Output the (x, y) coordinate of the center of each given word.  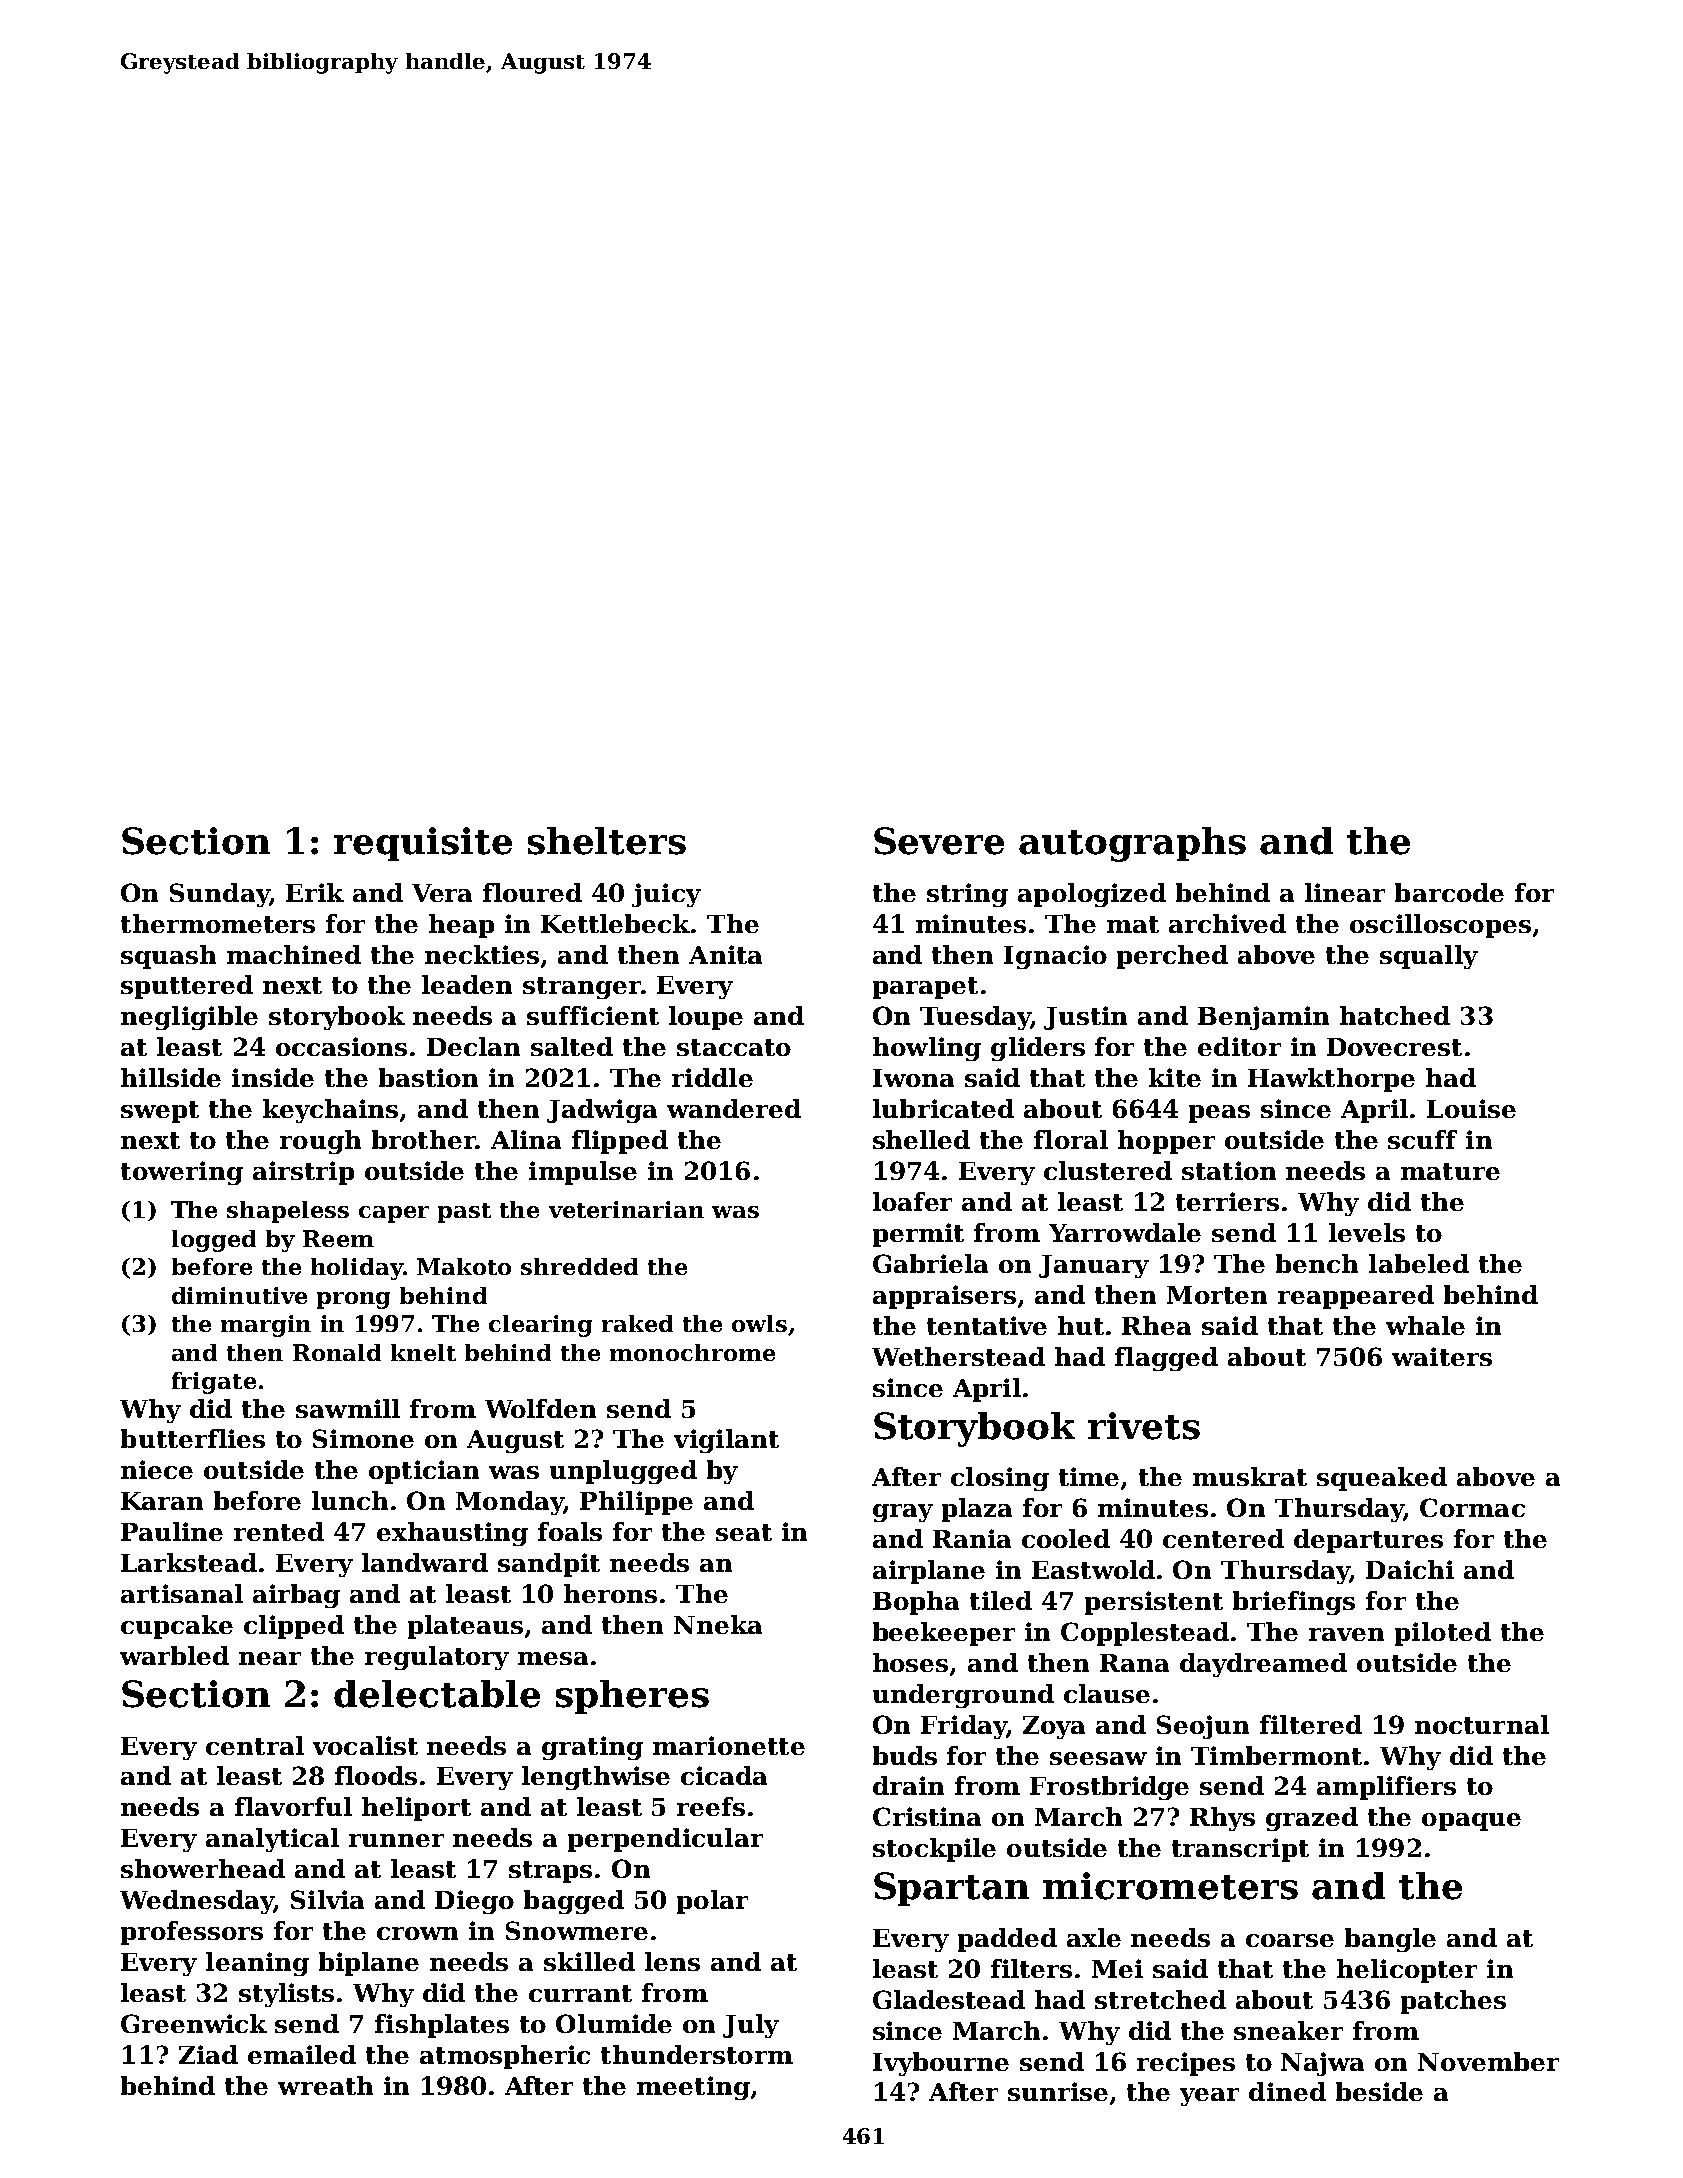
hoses (910, 1662)
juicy (666, 895)
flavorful (293, 1806)
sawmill (348, 1408)
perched (1172, 957)
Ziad (208, 2054)
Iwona (913, 1078)
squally (1429, 957)
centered (1223, 1538)
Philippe (636, 1503)
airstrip (303, 1173)
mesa (553, 1658)
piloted (1443, 1634)
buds (905, 1755)
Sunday (219, 895)
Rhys (1222, 1819)
